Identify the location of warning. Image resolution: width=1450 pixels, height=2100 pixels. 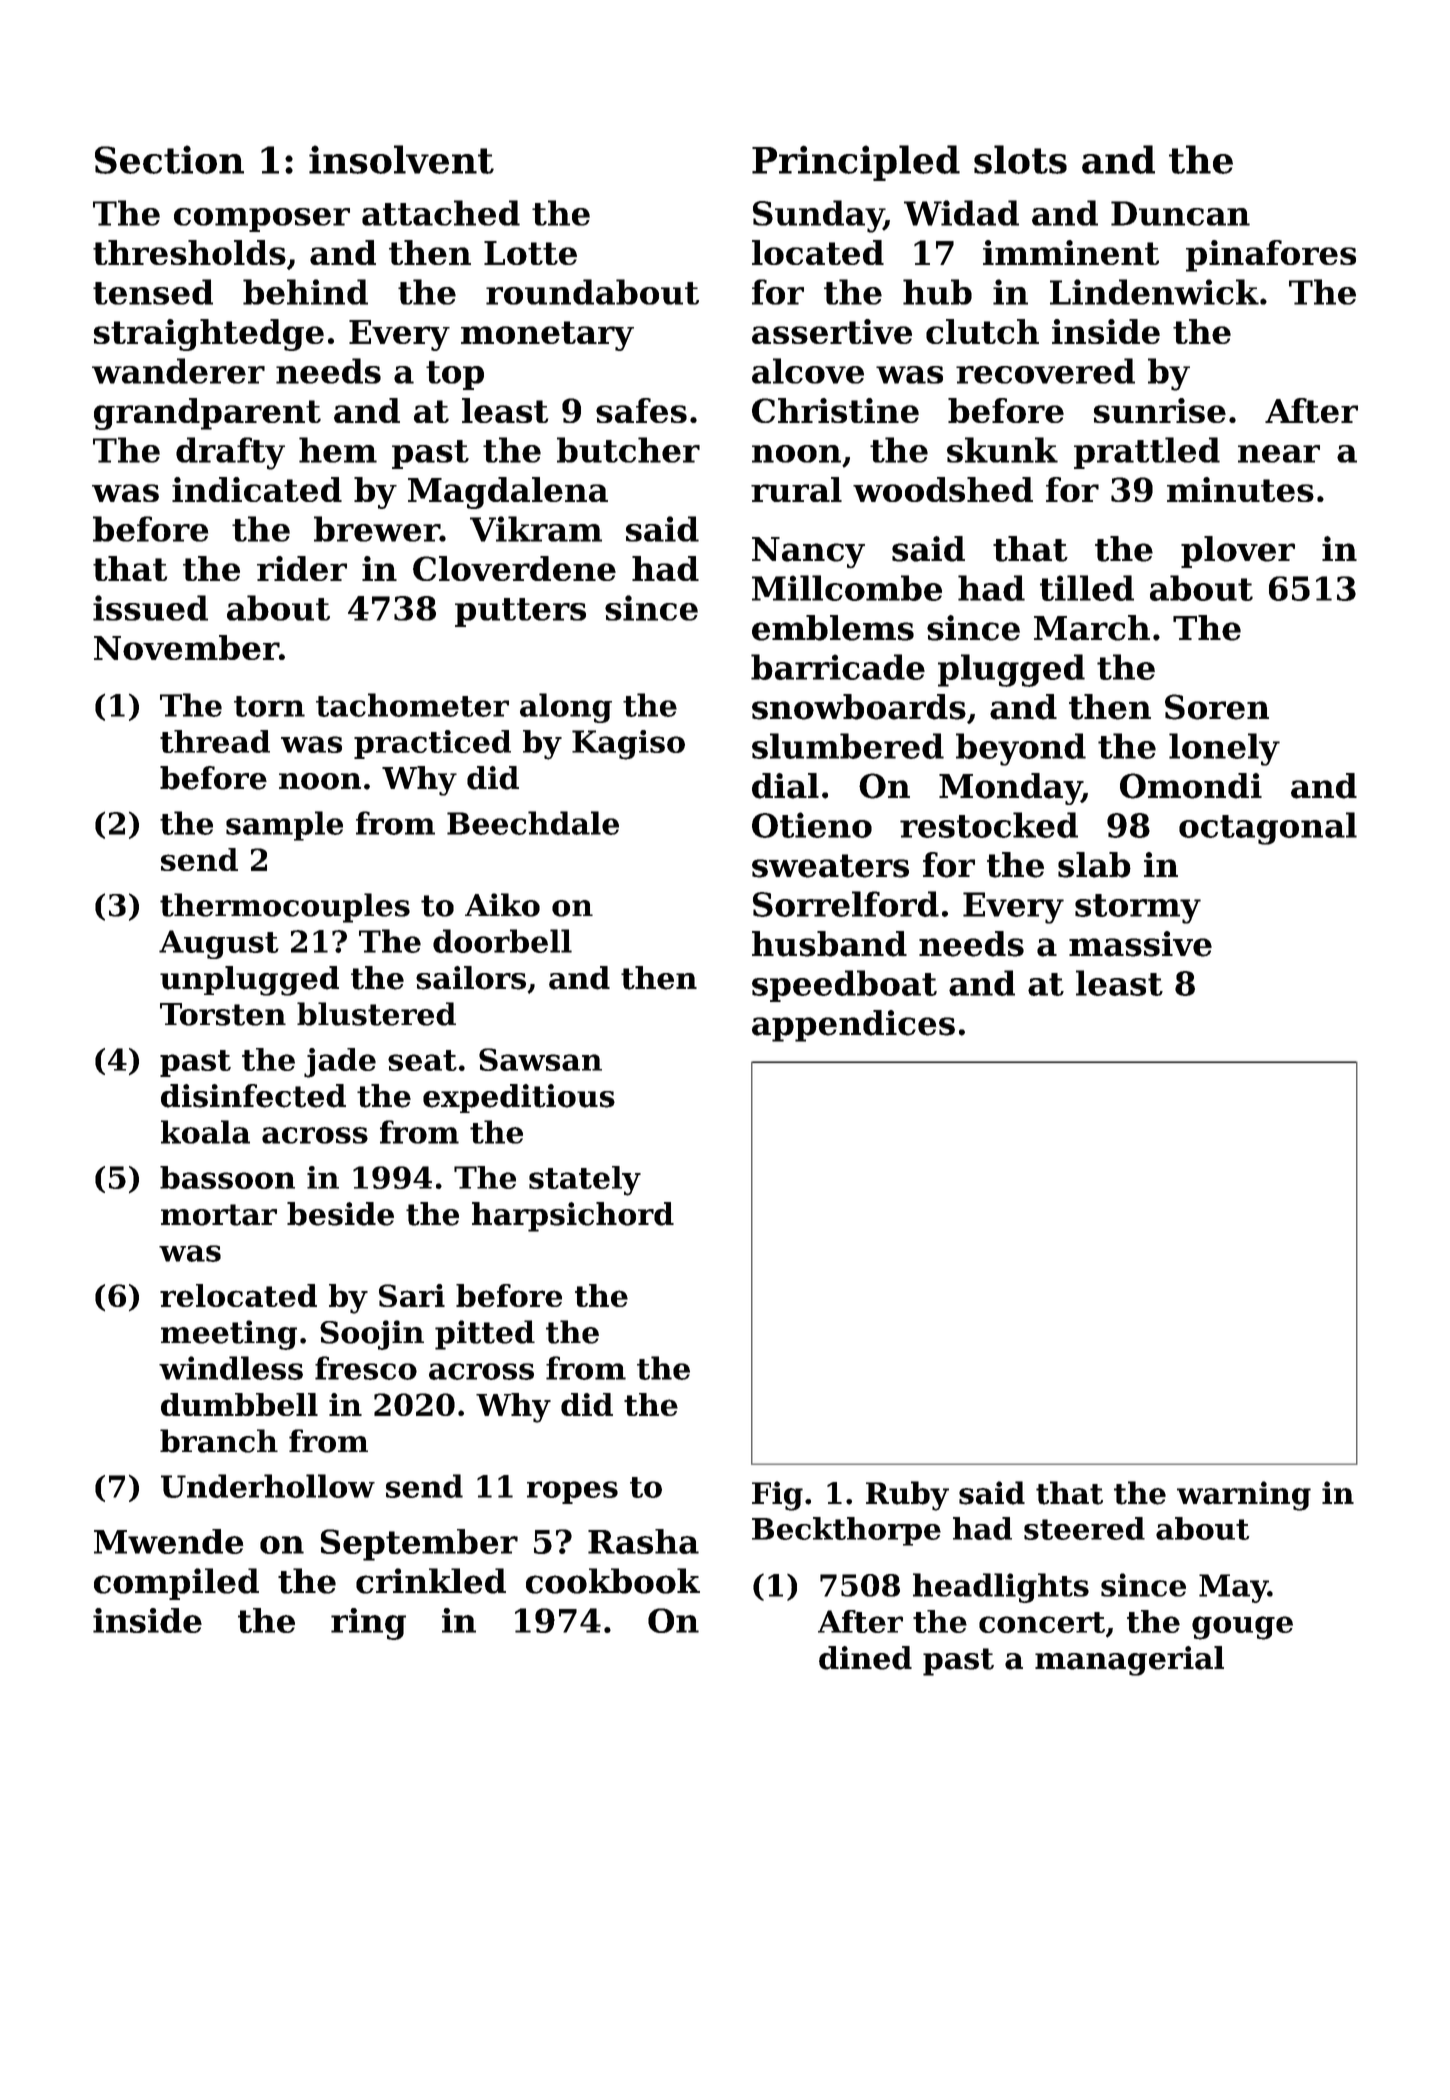
(1244, 1496).
